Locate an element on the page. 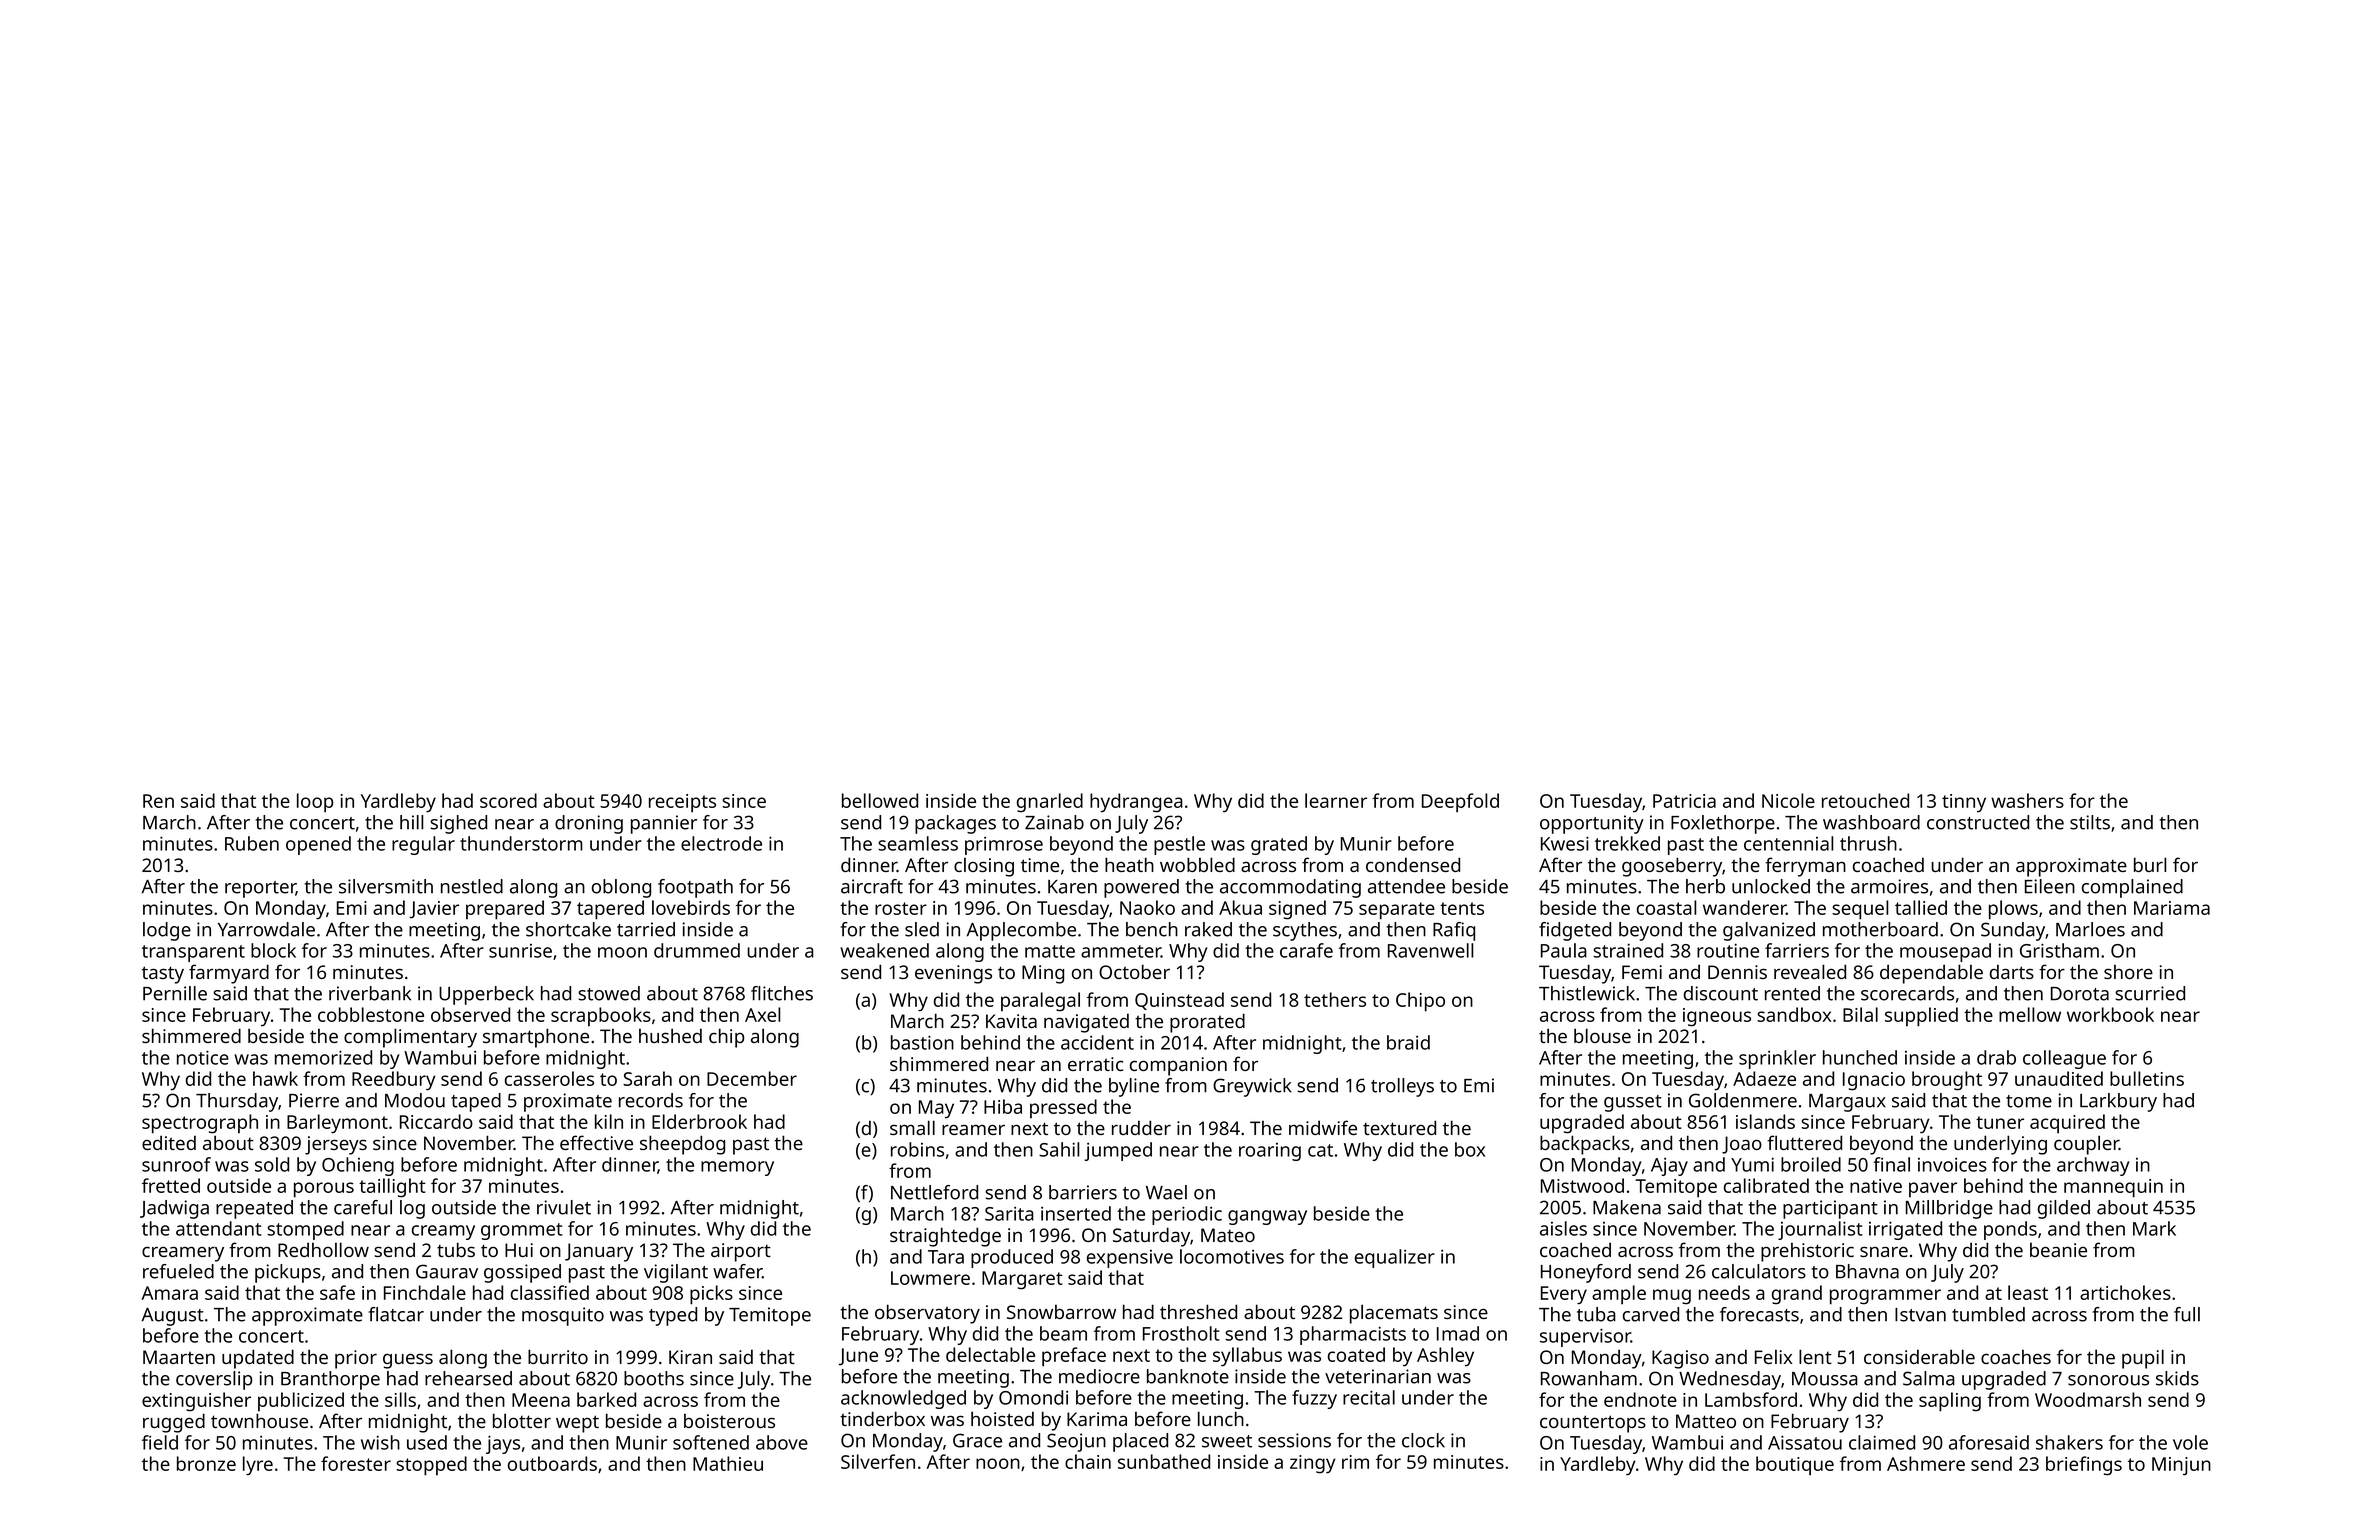  scorecards is located at coordinates (1907, 993).
